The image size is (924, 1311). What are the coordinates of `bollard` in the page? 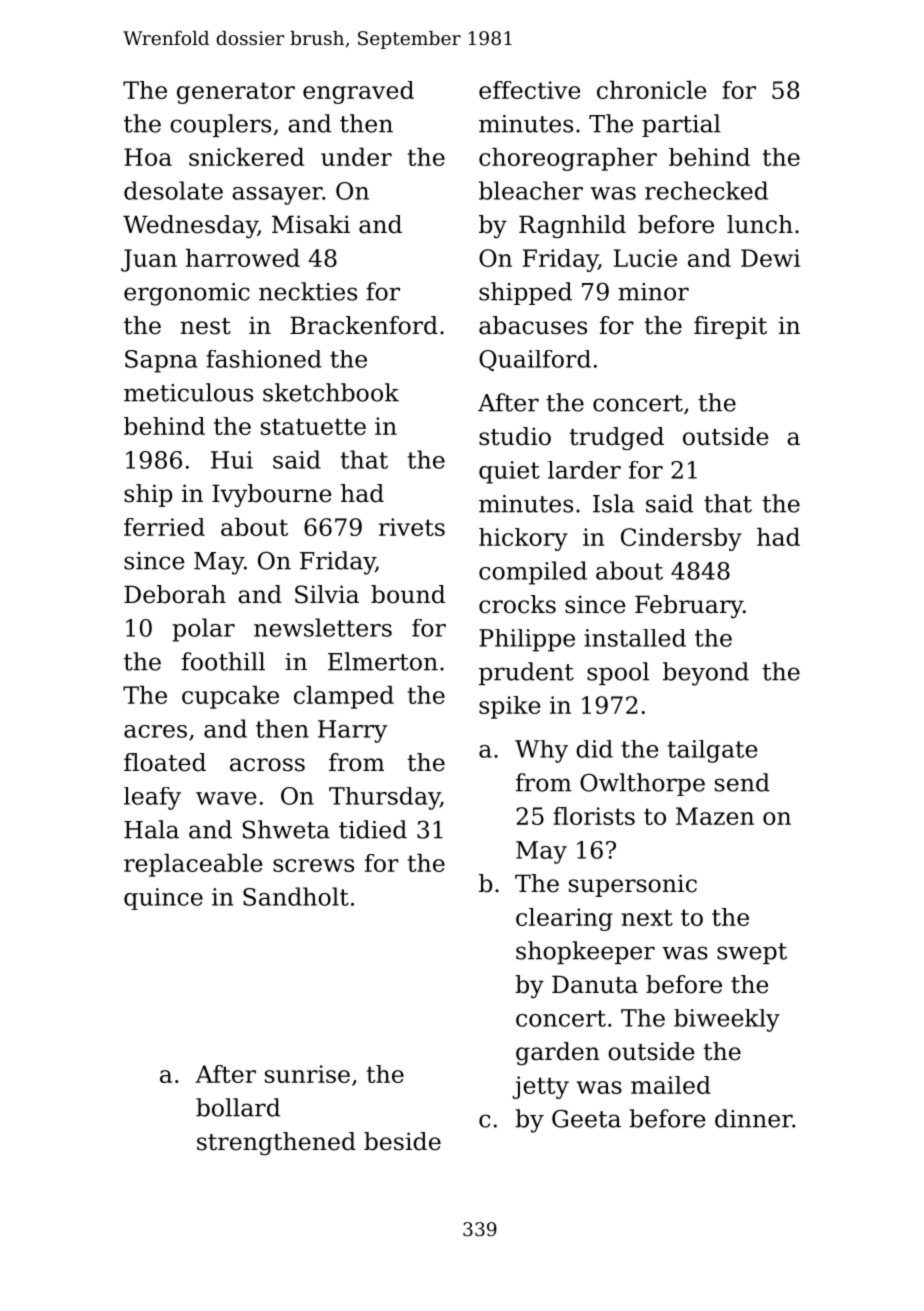 It's located at (238, 1107).
